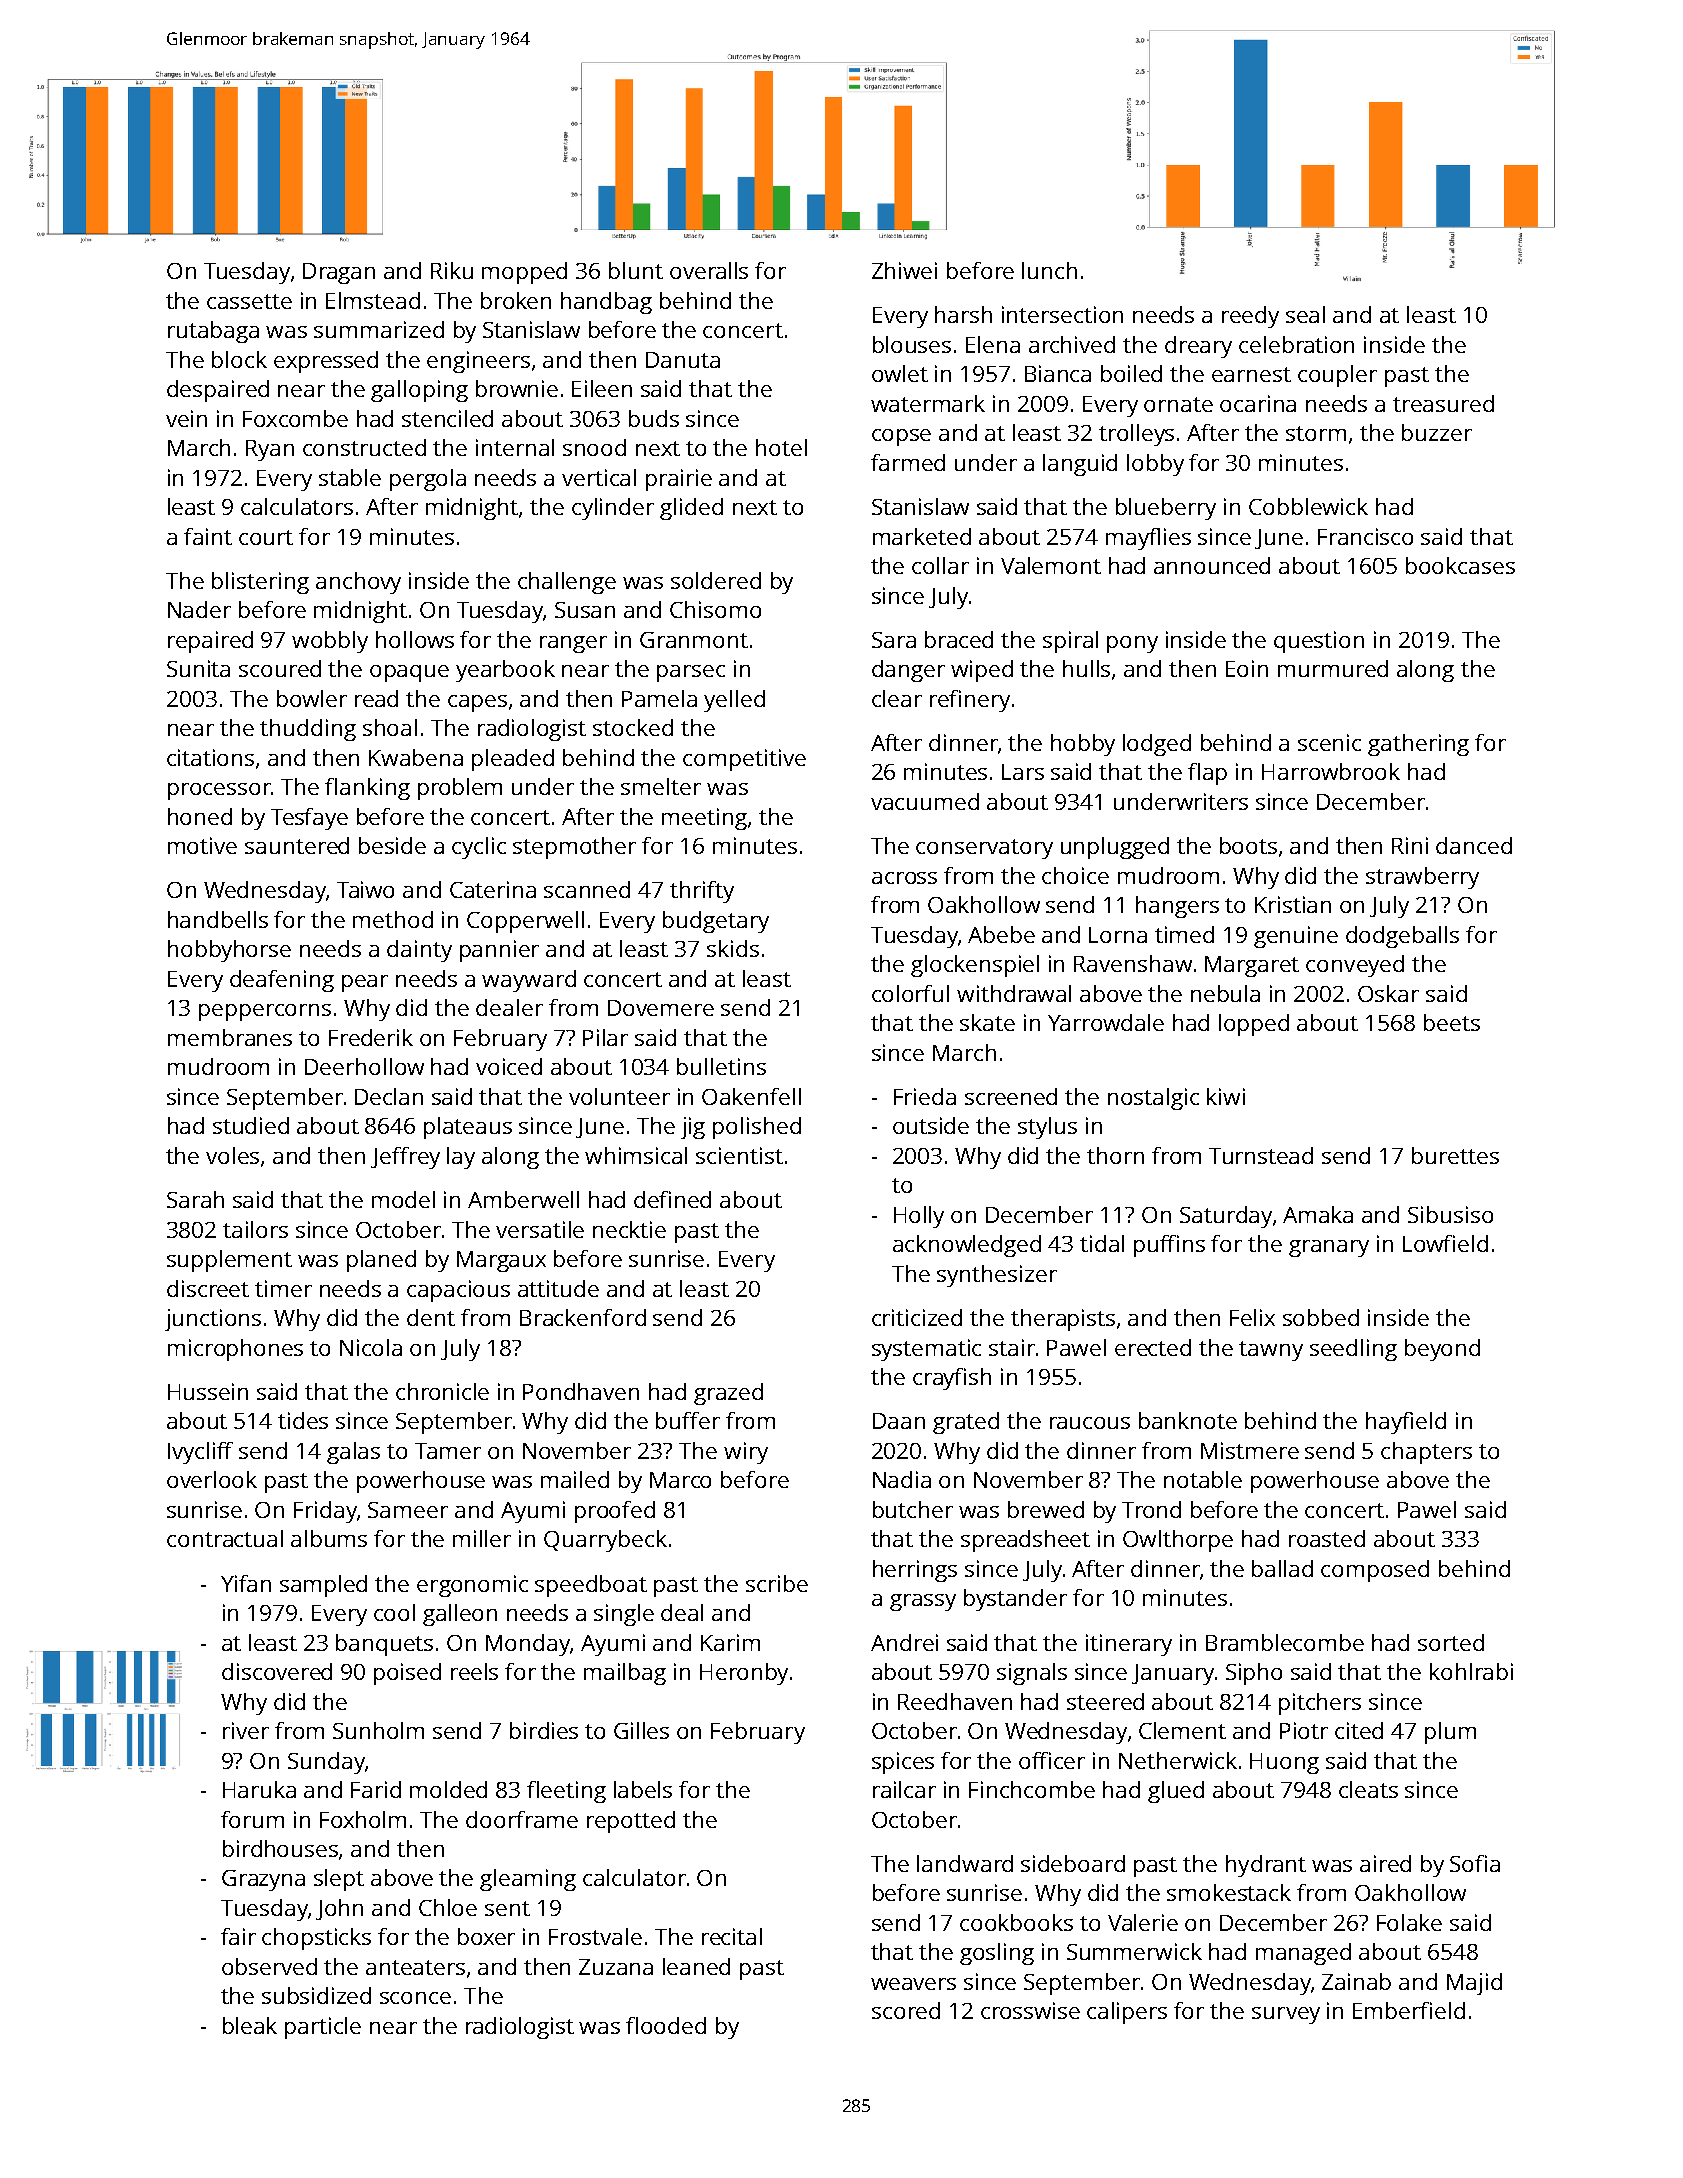 The image size is (1683, 2178). I want to click on Ryan, so click(270, 450).
